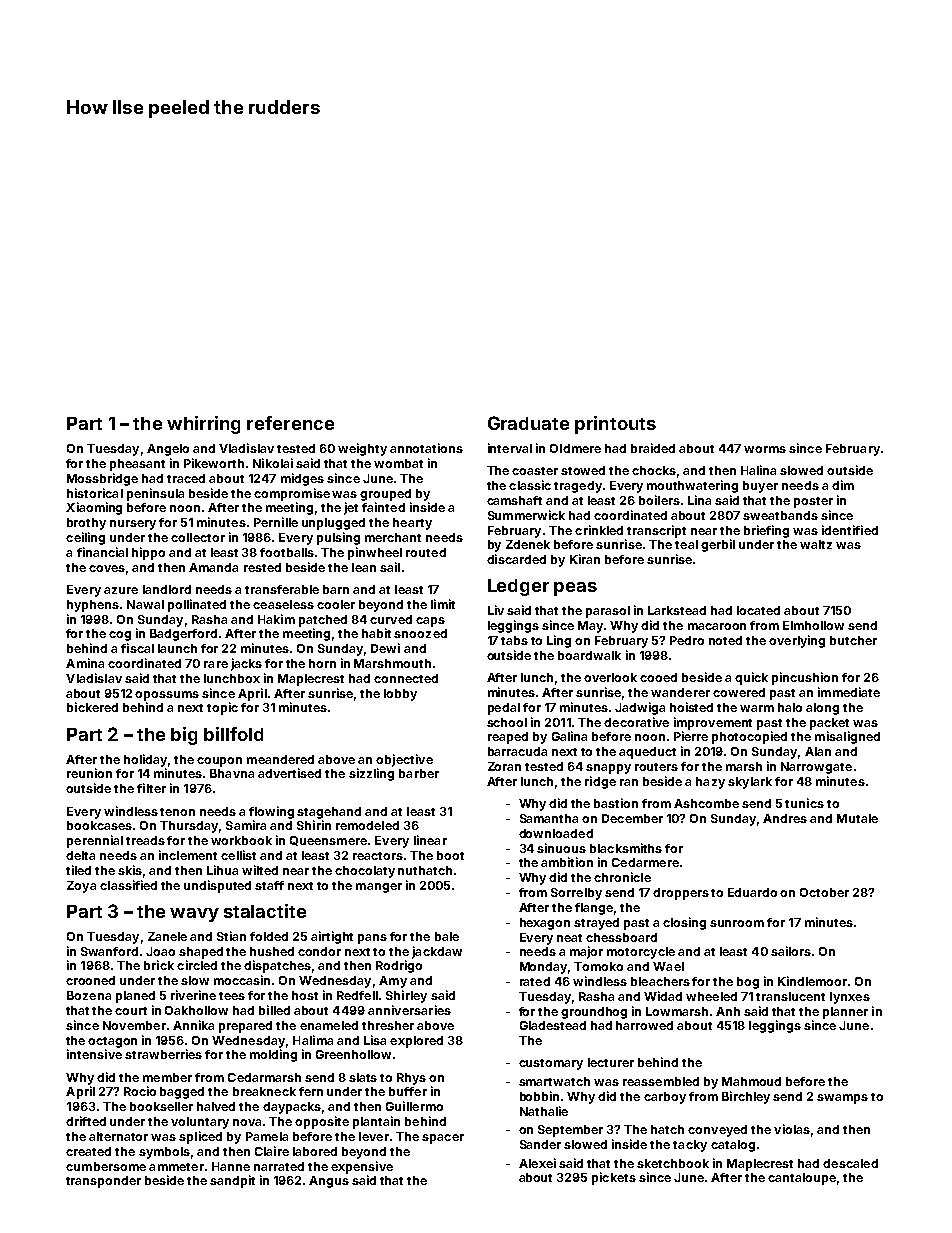  Describe the element at coordinates (151, 788) in the document. I see `filter` at that location.
